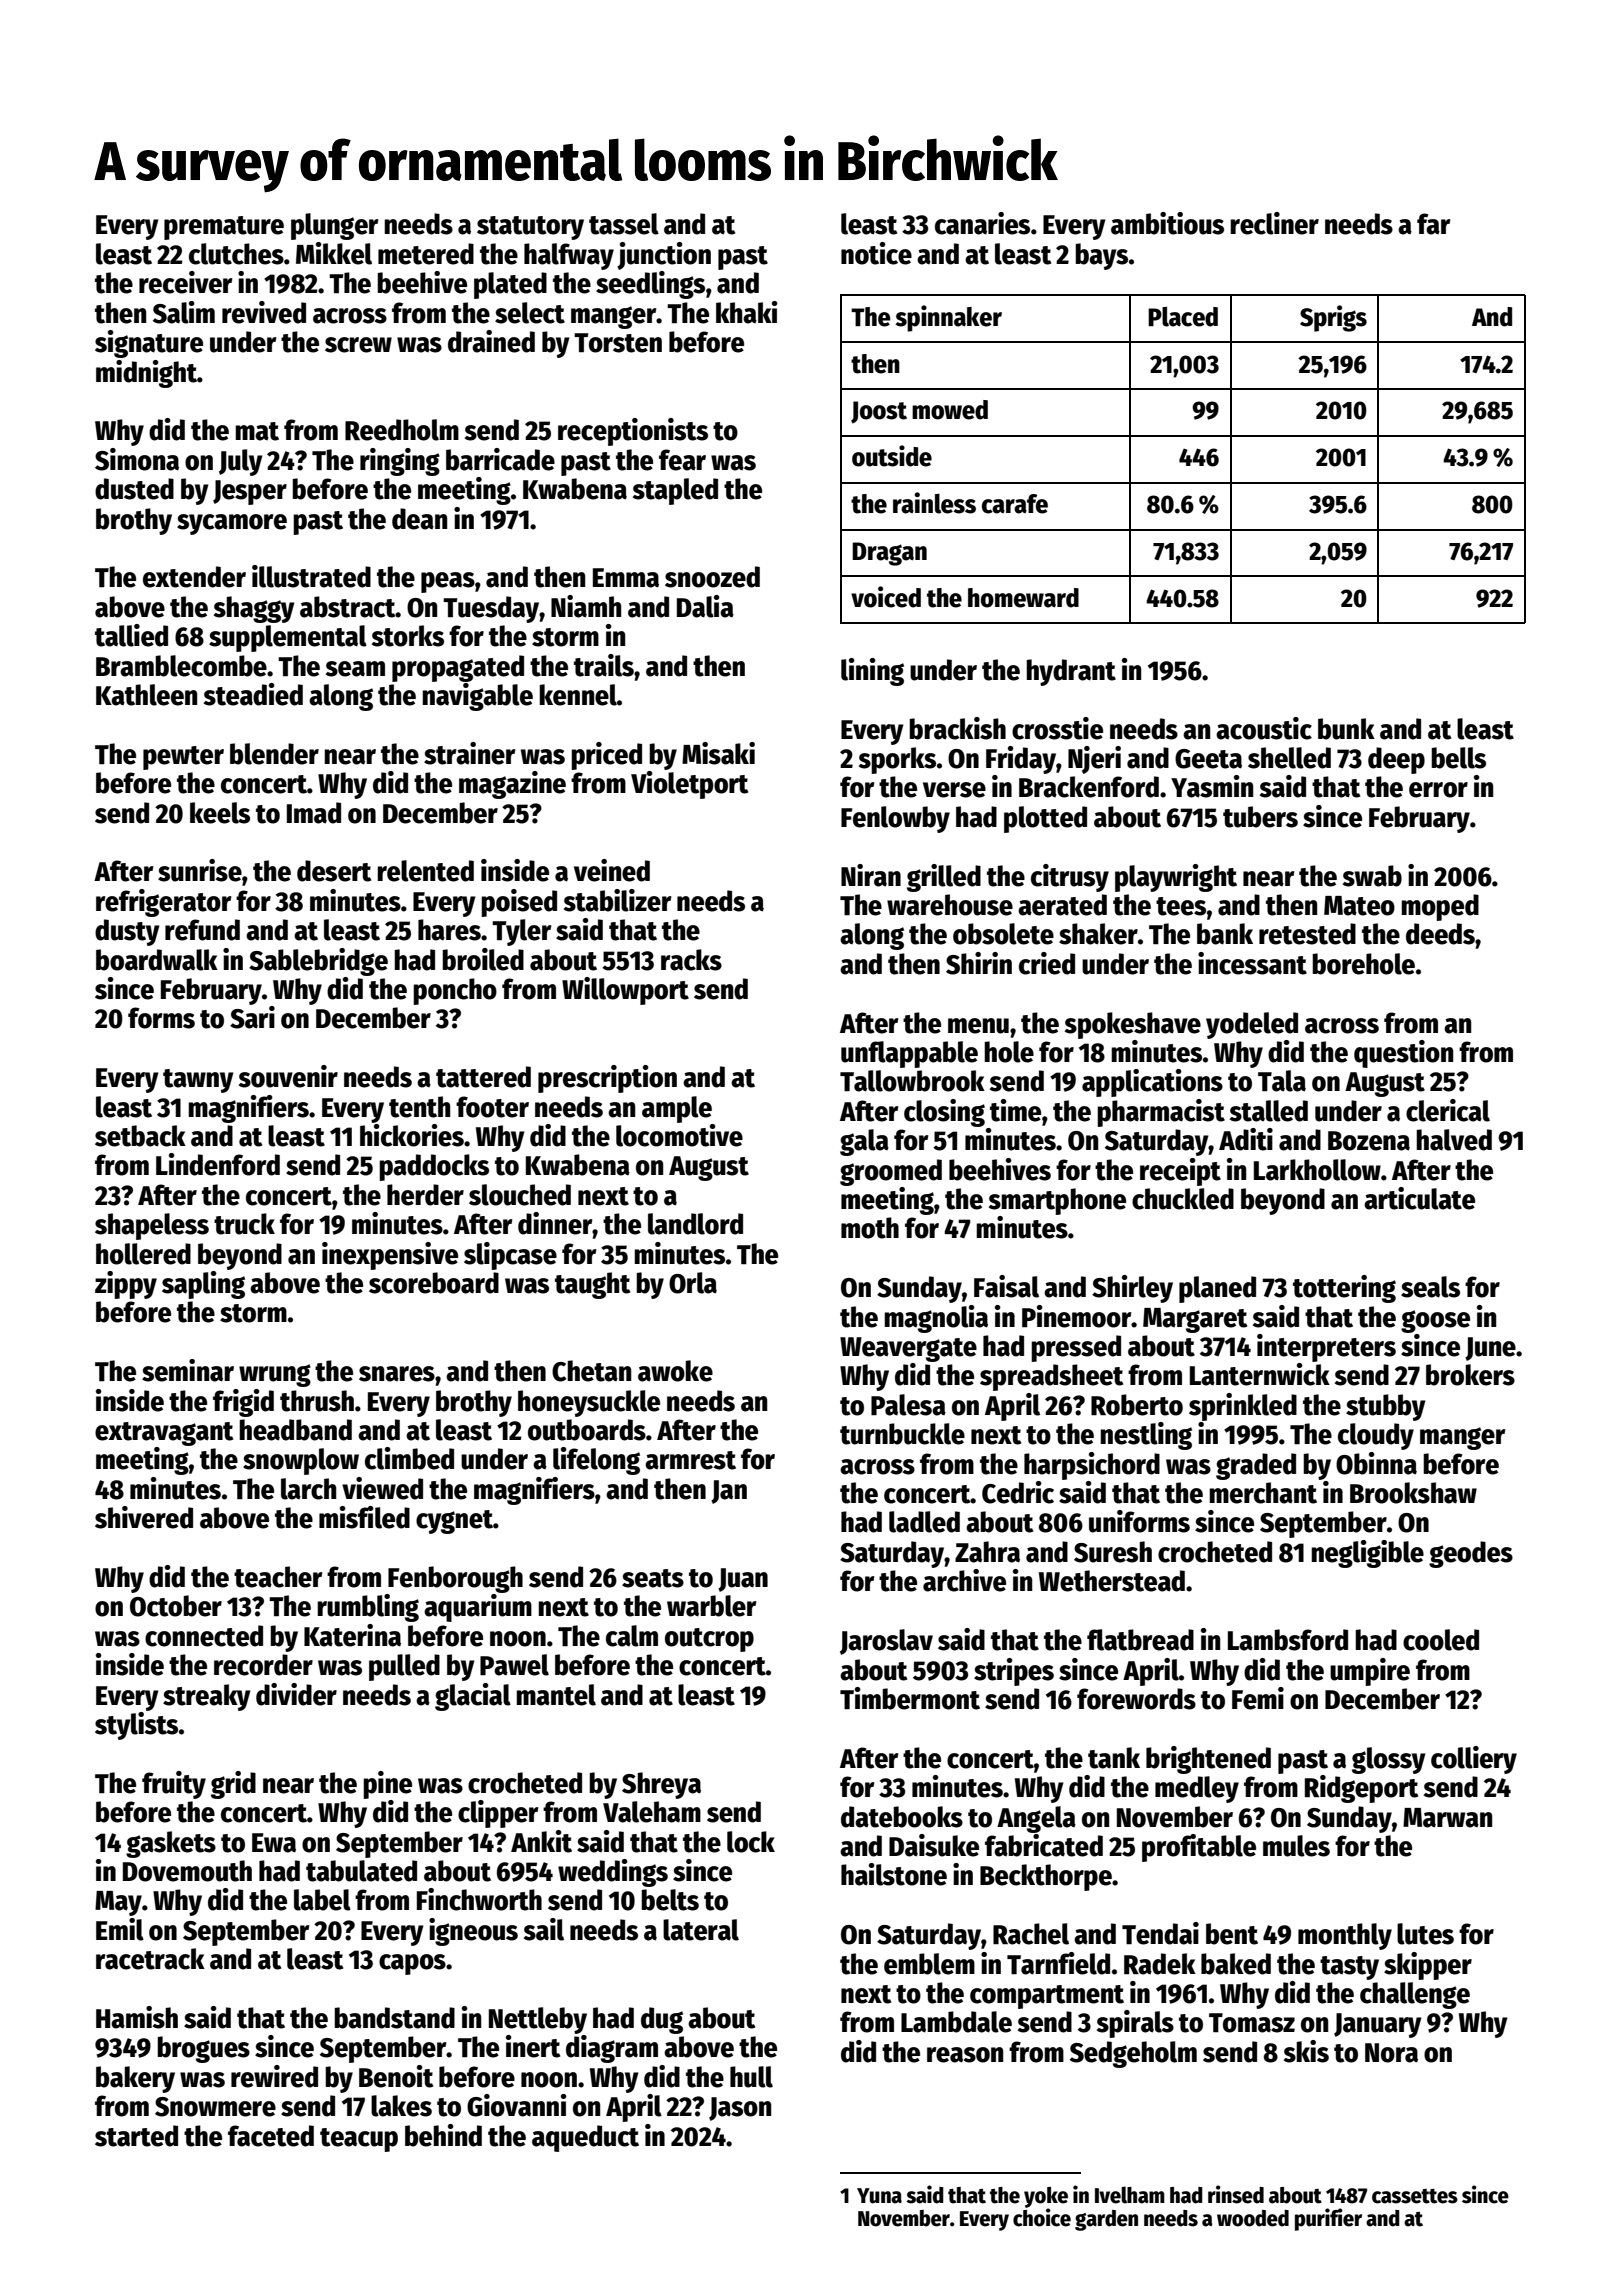 The height and width of the page is (2292, 1620). Describe the element at coordinates (1448, 1110) in the page. I see `clerical` at that location.
